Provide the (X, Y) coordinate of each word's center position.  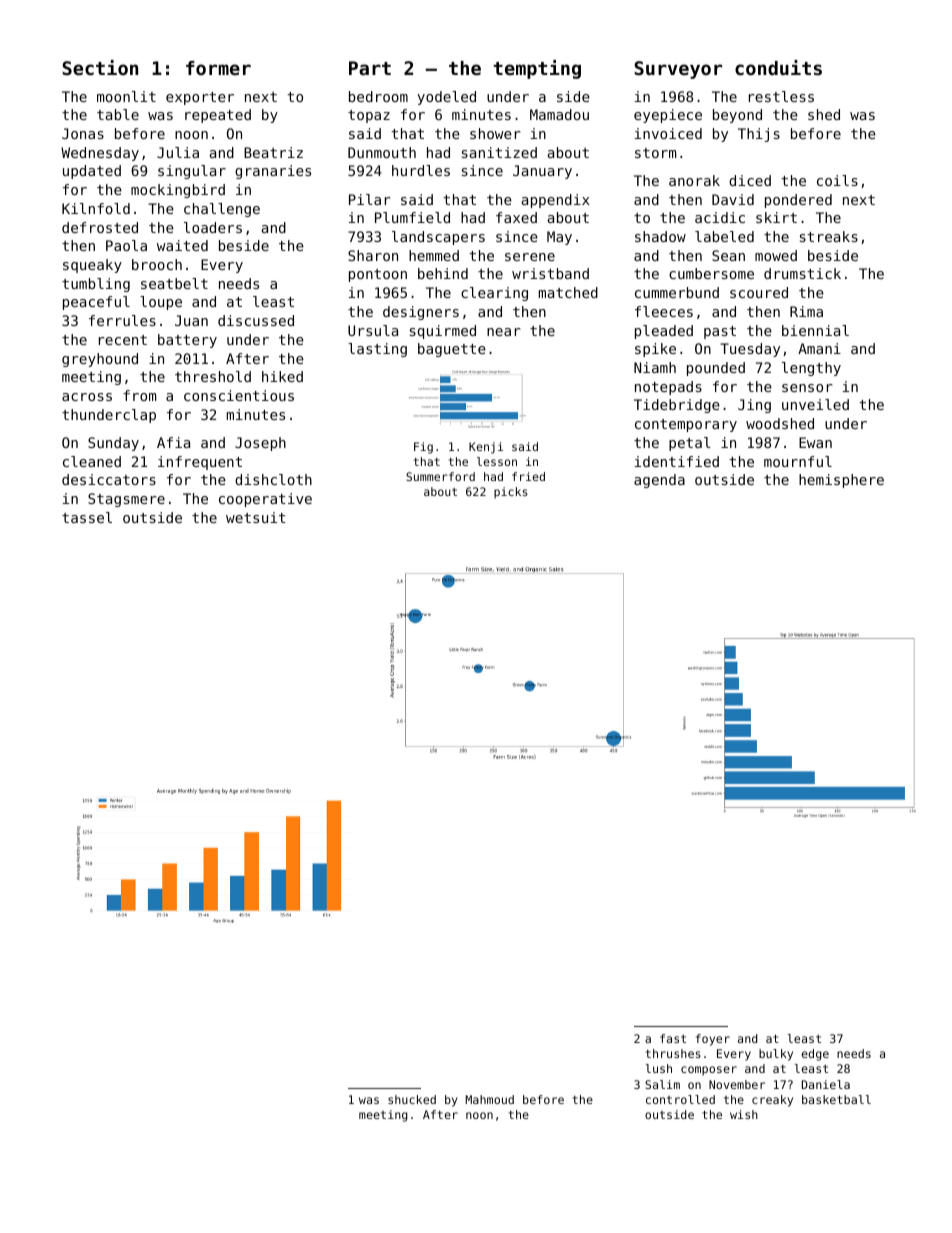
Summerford (440, 476)
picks (511, 493)
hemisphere (841, 481)
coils (837, 180)
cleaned (92, 461)
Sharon (373, 255)
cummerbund (677, 292)
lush (658, 1068)
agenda (659, 481)
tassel (87, 517)
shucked (412, 1099)
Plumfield (412, 217)
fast (673, 1038)
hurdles (421, 170)
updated (92, 172)
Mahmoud (489, 1099)
